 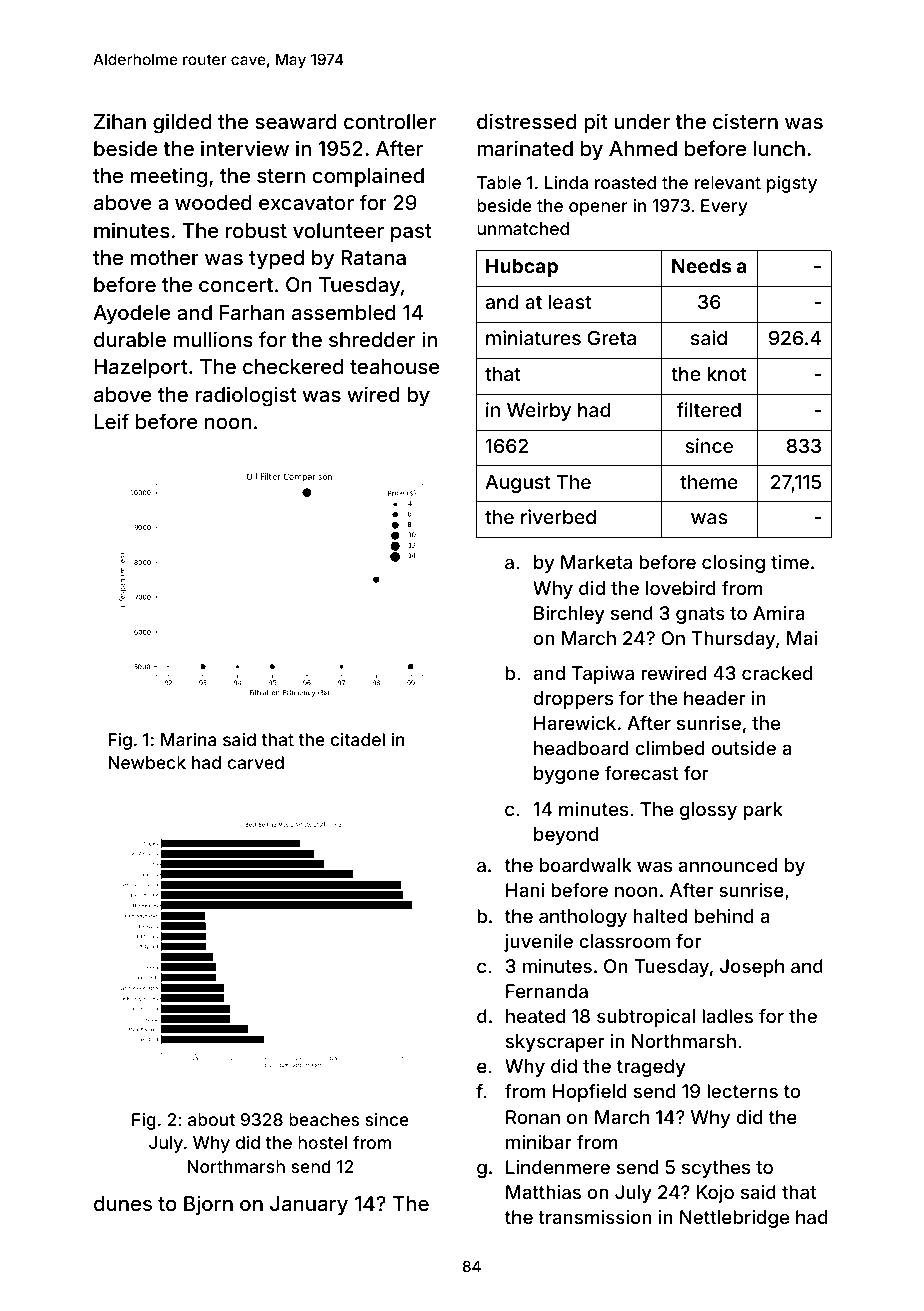 What do you see at coordinates (324, 1119) in the screenshot?
I see `beaches` at bounding box center [324, 1119].
